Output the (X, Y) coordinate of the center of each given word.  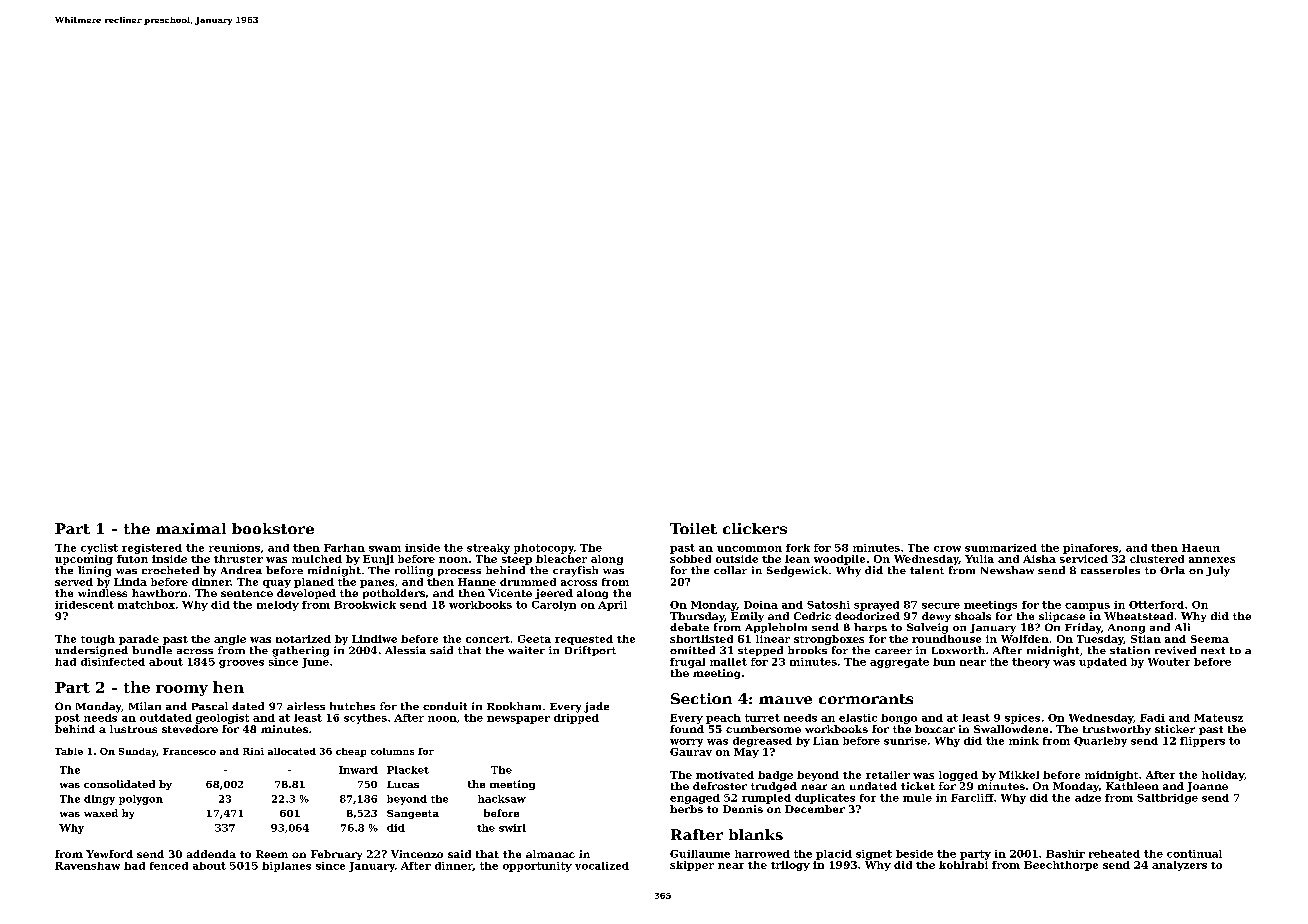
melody (278, 606)
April (612, 606)
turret (762, 718)
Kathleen (1132, 786)
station (1130, 650)
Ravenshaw (87, 866)
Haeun (1201, 548)
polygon (141, 800)
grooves (241, 664)
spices (1022, 719)
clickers (755, 528)
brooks (807, 650)
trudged (774, 787)
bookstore (273, 528)
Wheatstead (1138, 616)
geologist (222, 719)
